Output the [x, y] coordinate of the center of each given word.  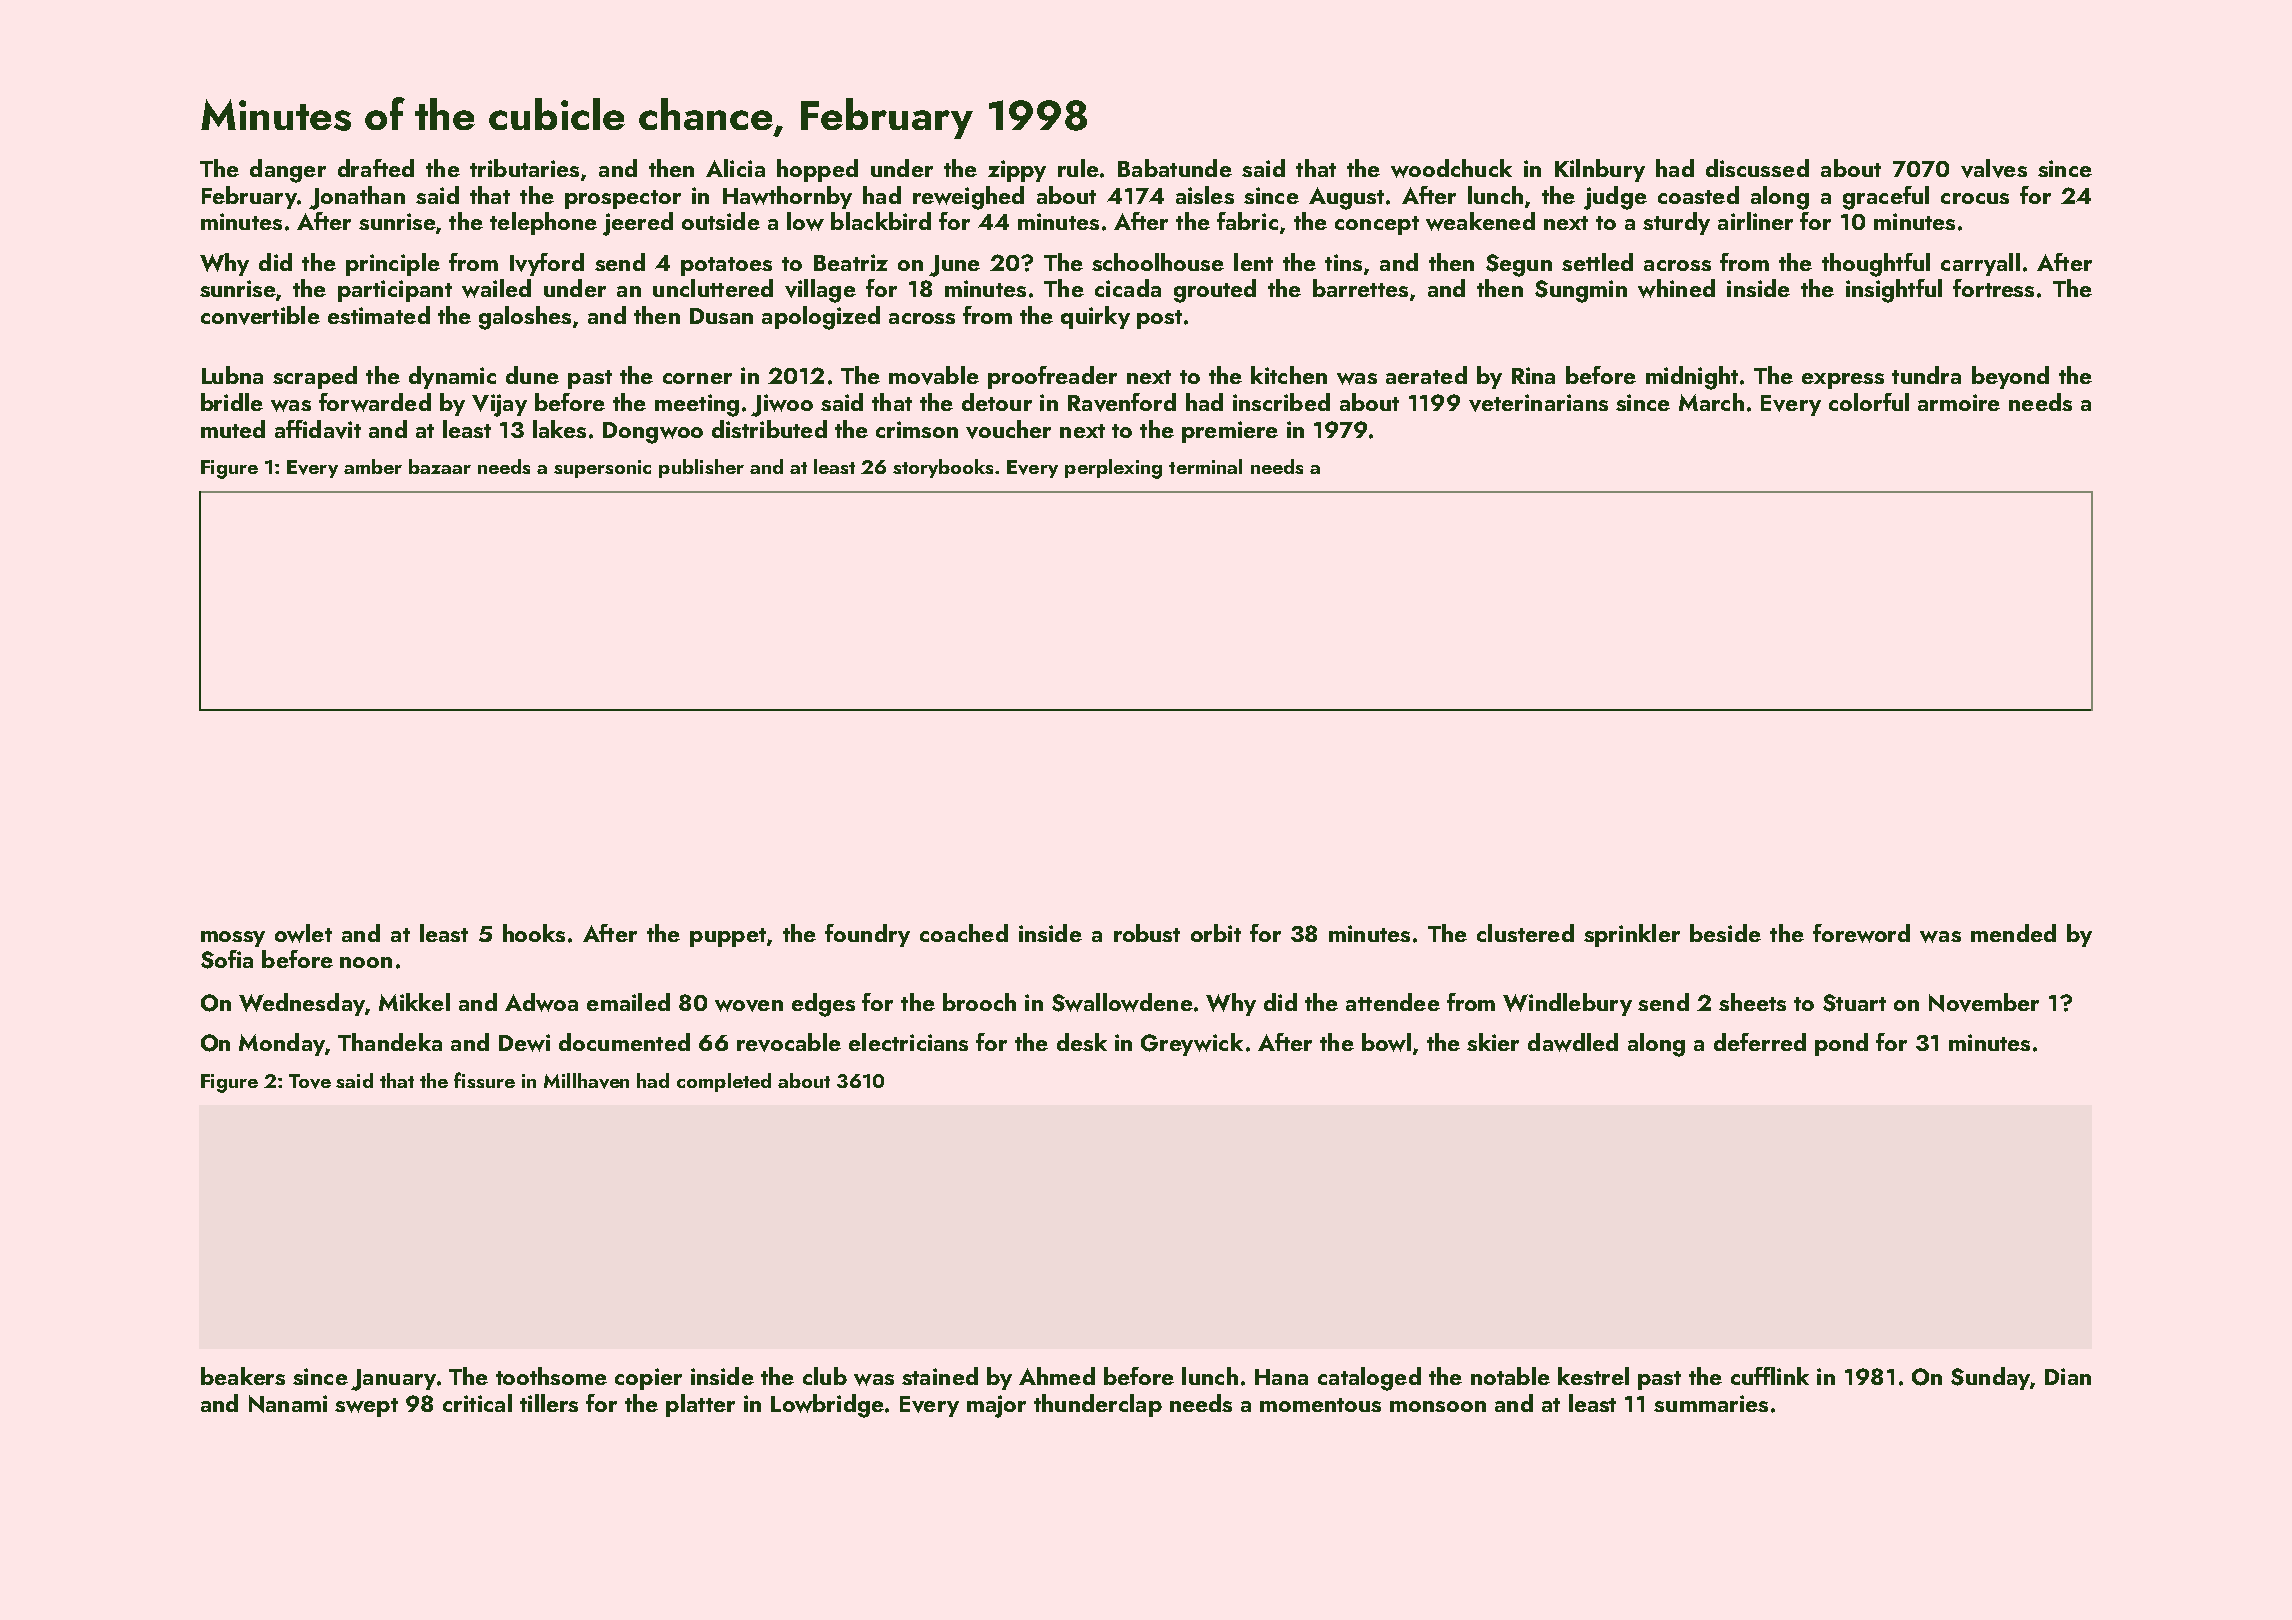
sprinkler [1632, 935]
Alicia [735, 168]
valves [1994, 168]
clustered [1525, 933]
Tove [310, 1081]
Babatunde [1175, 168]
